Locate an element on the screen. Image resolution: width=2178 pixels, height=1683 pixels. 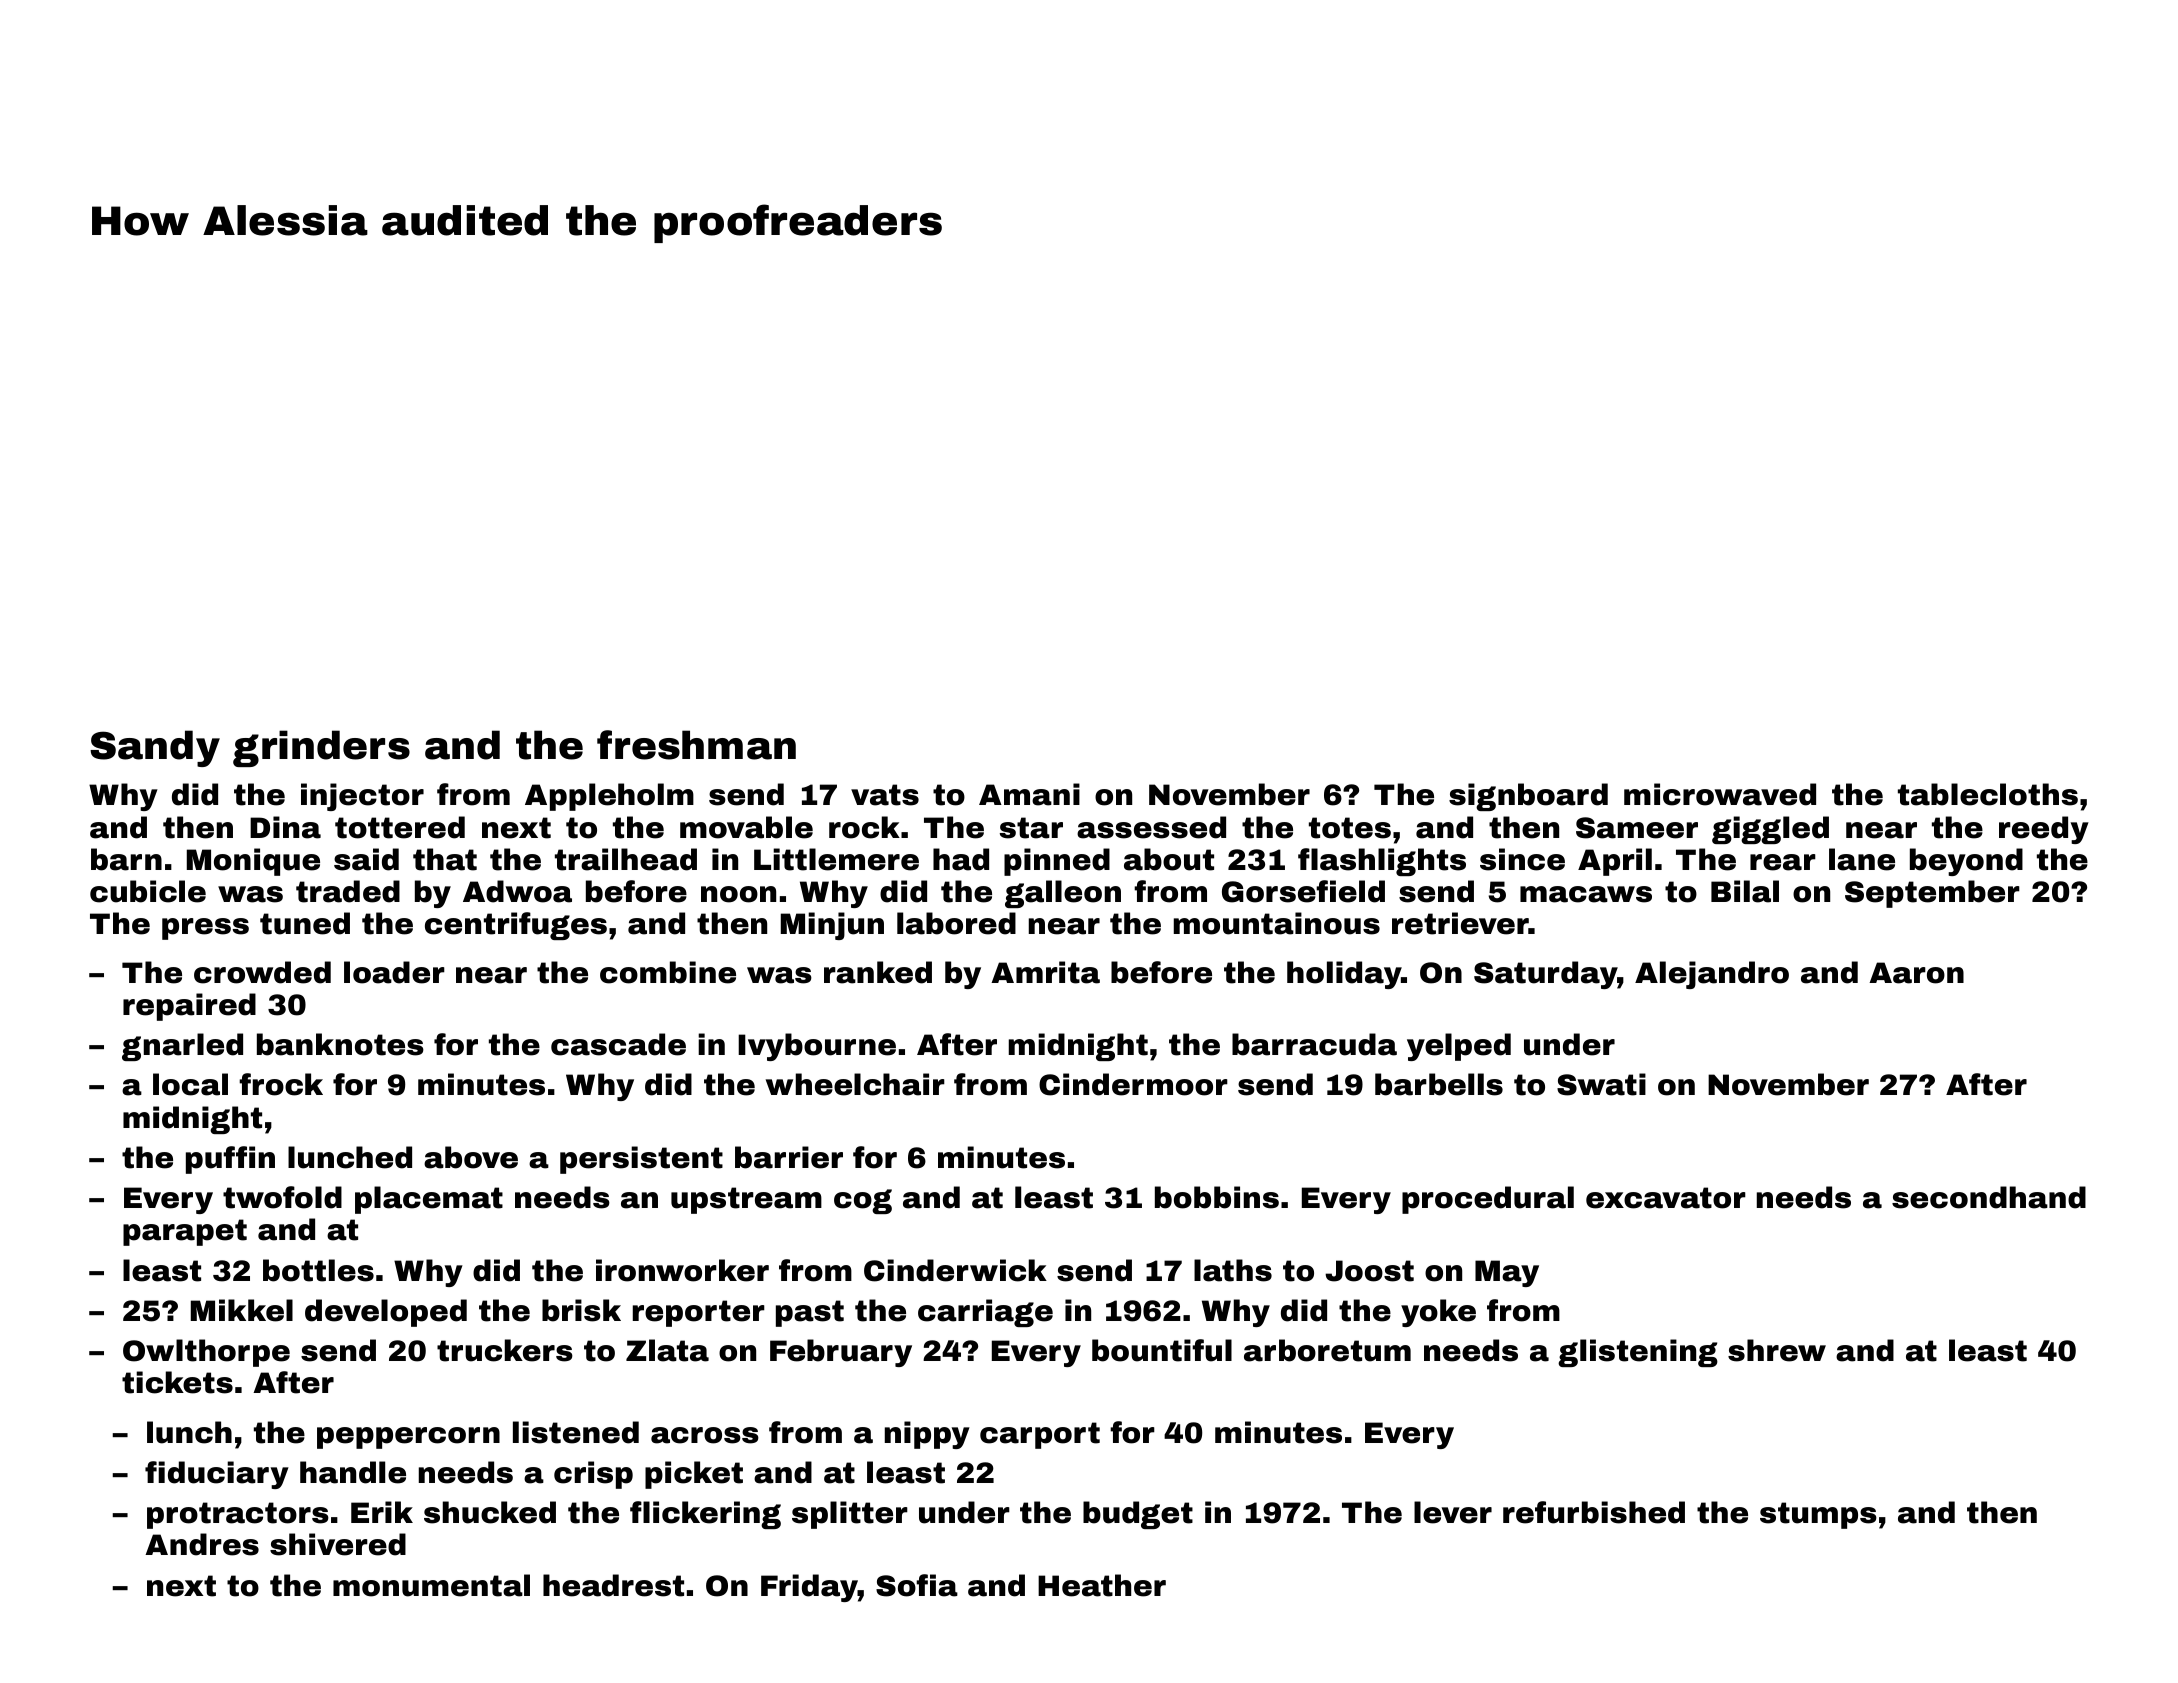
assessed is located at coordinates (1151, 827).
